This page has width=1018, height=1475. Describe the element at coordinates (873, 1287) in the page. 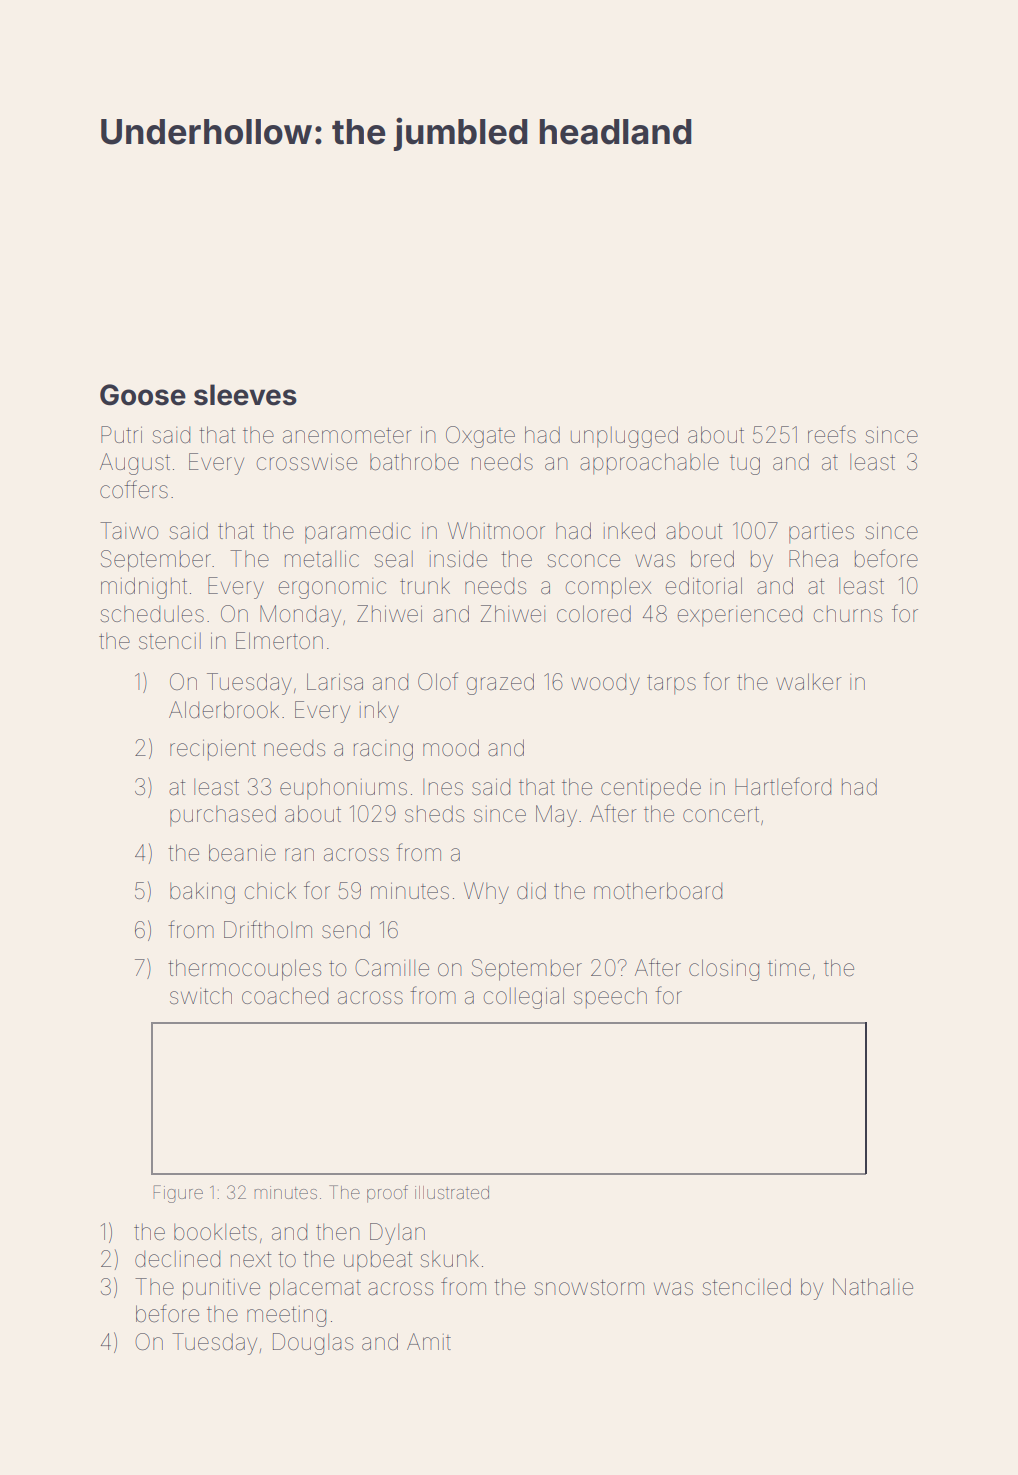

I see `Nathalie` at that location.
